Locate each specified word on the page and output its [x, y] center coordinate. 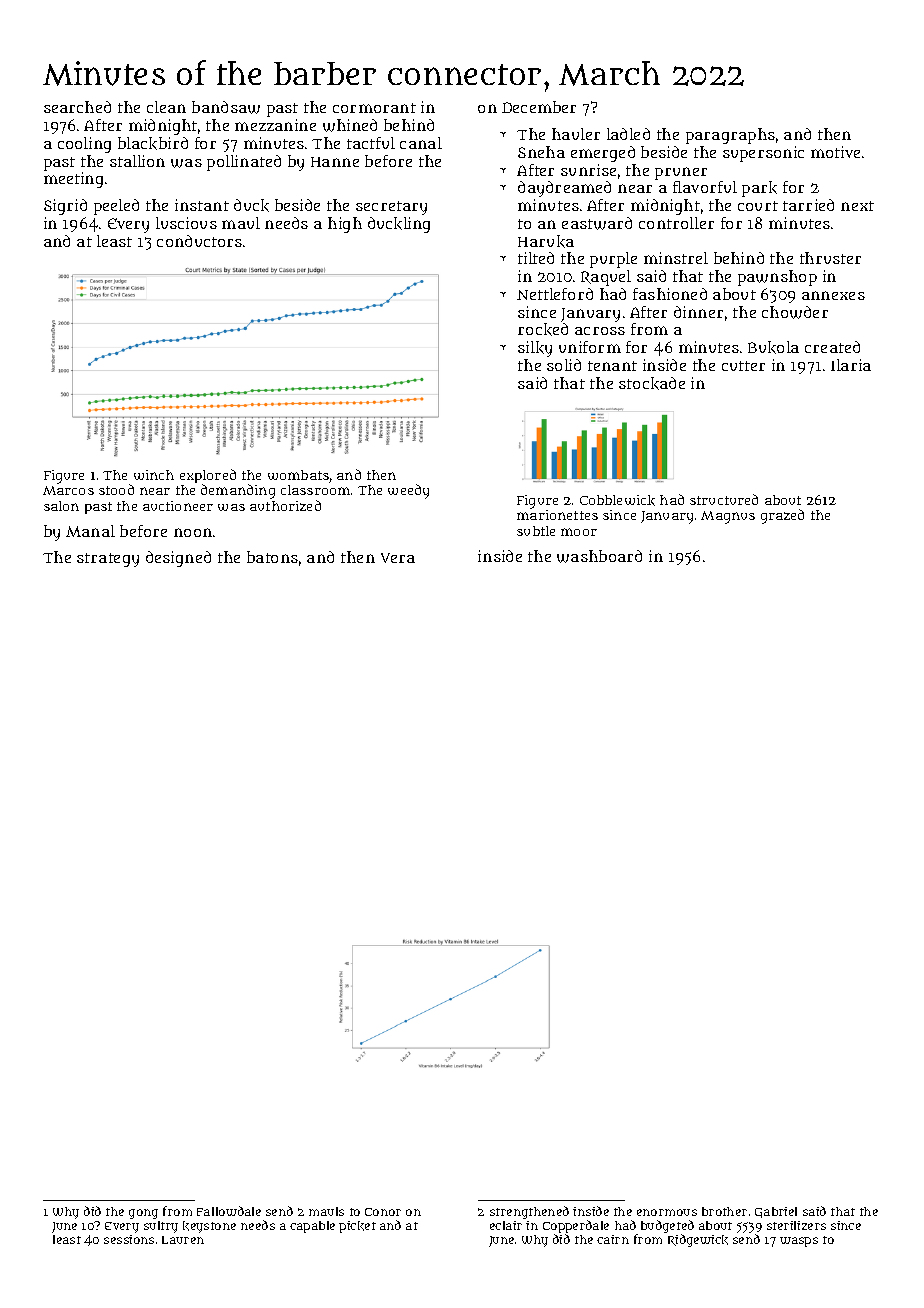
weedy [408, 491]
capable [312, 1227]
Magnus [728, 517]
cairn [613, 1239]
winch [154, 475]
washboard [599, 556]
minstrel [676, 258]
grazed [782, 516]
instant [202, 205]
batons [272, 557]
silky [535, 349]
